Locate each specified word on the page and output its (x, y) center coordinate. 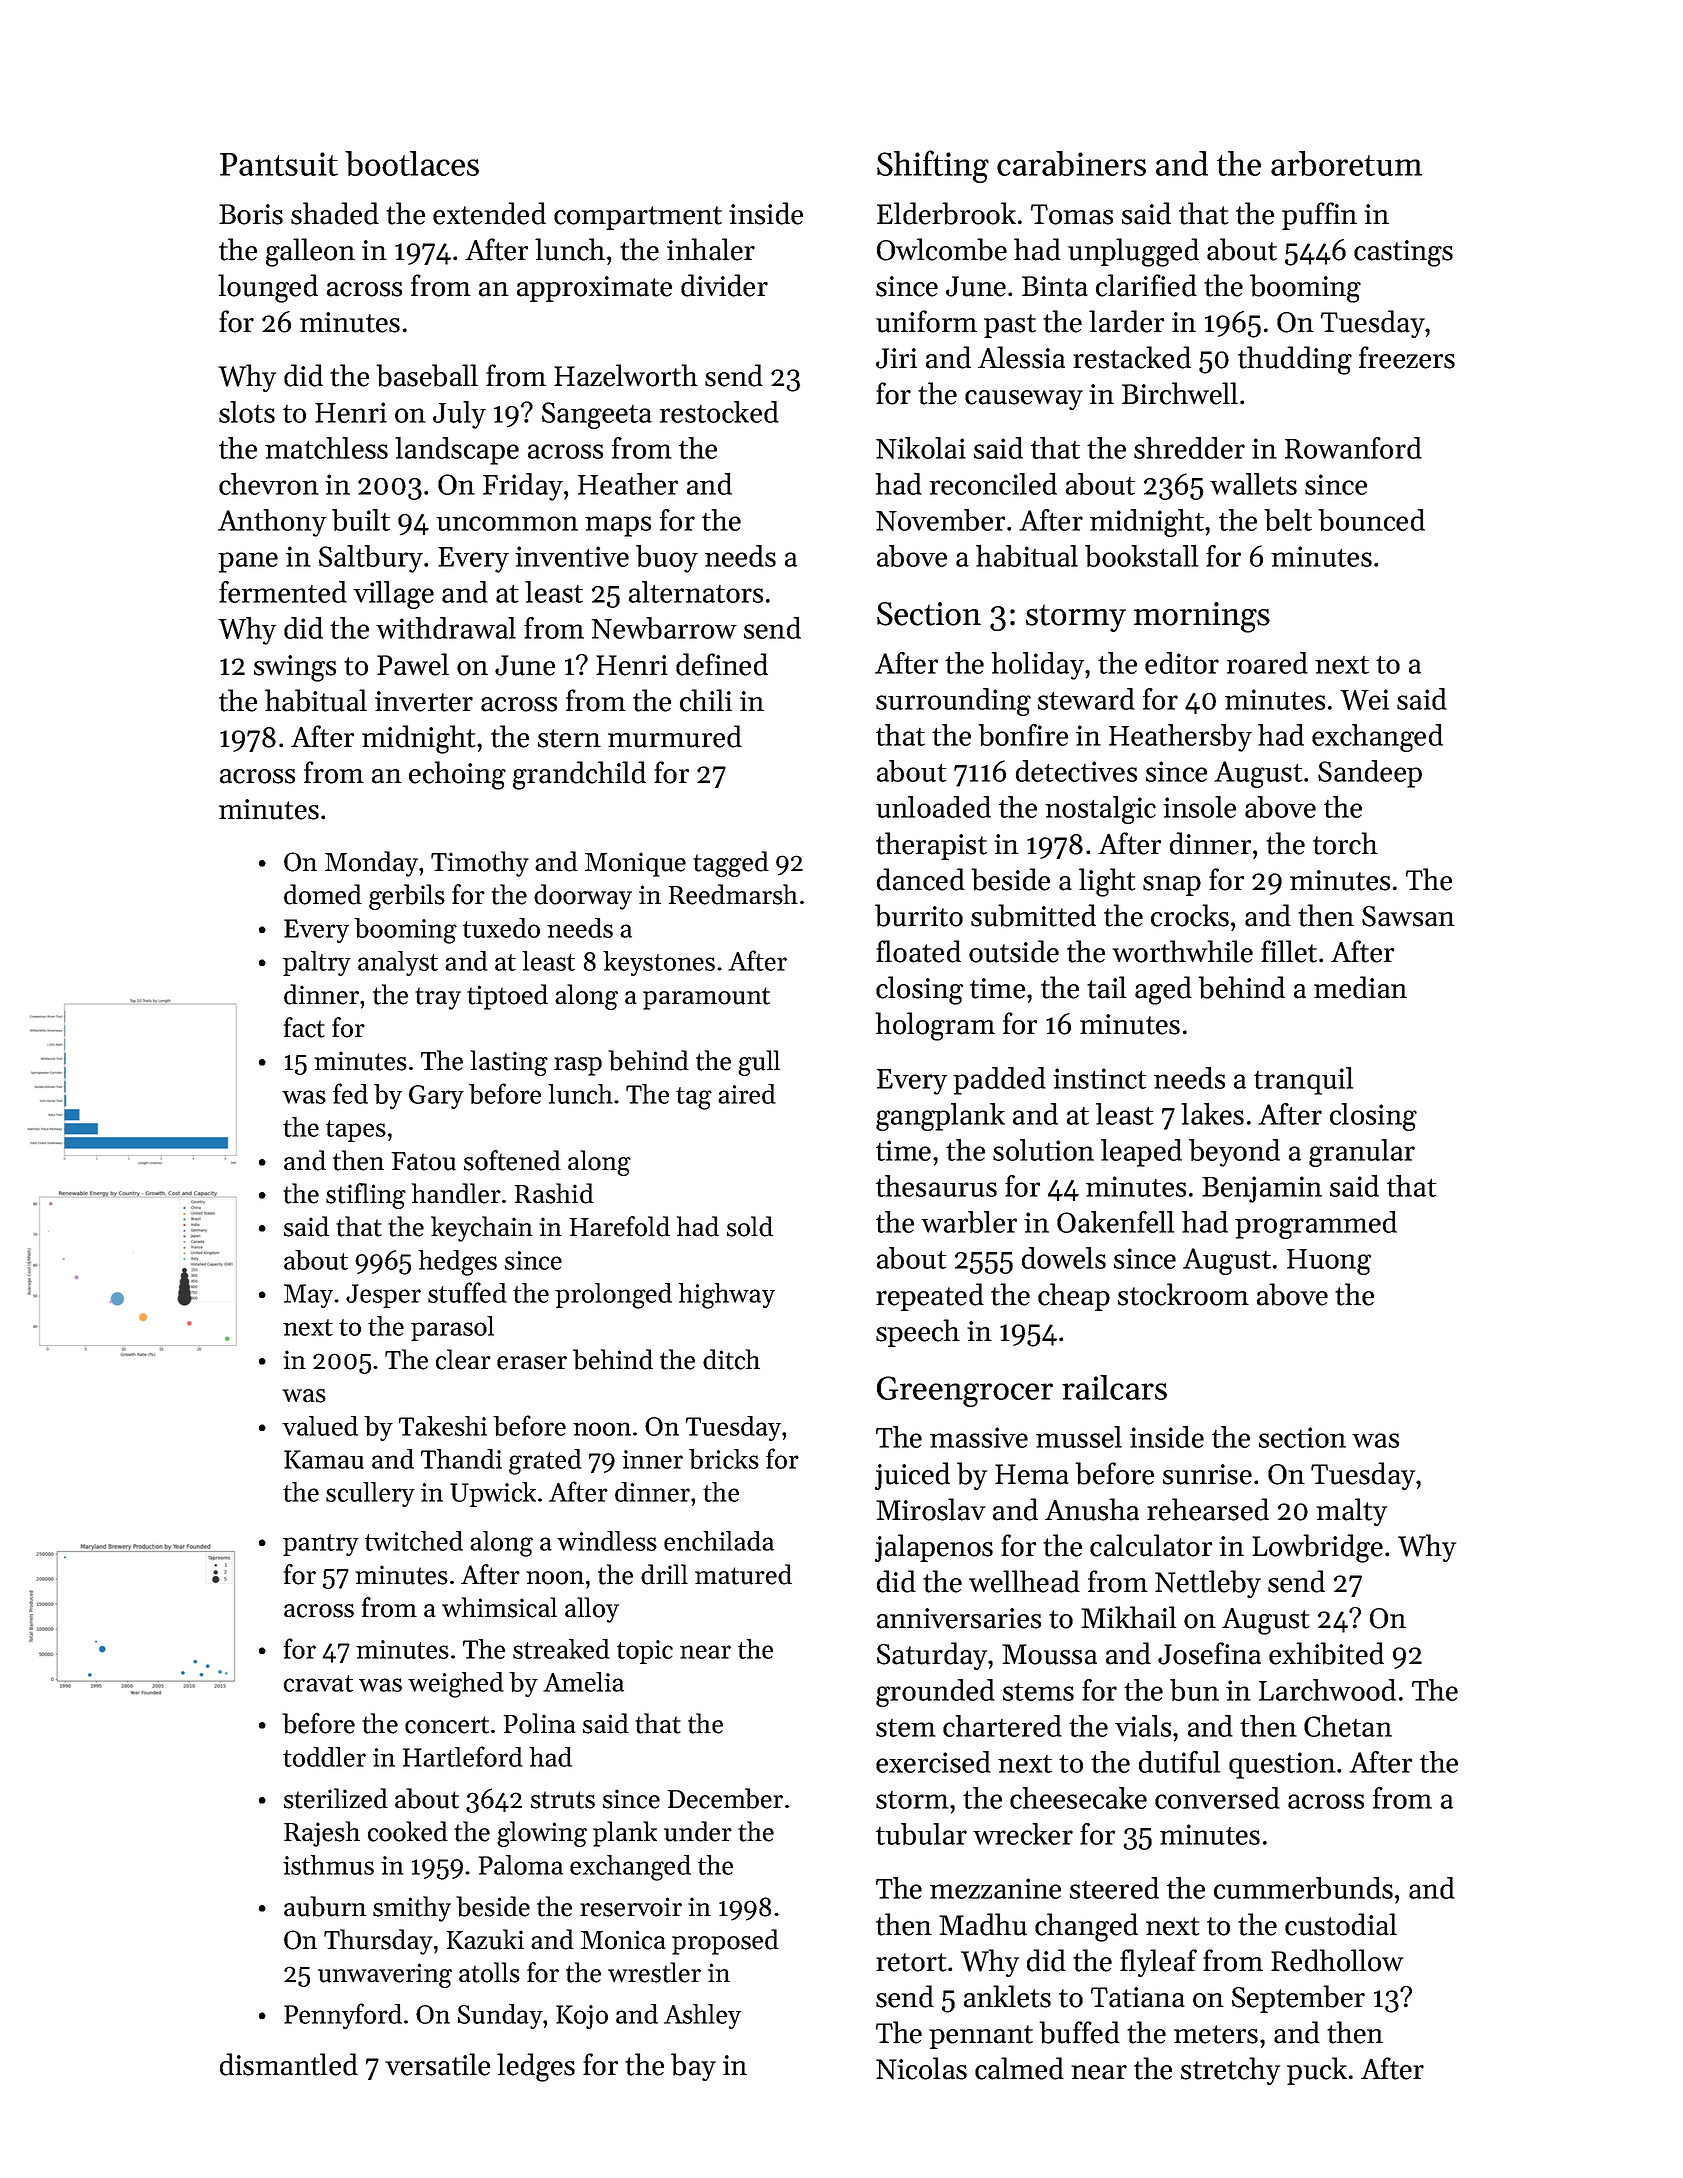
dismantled (289, 2064)
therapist (931, 846)
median (1360, 987)
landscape (457, 451)
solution (1043, 1150)
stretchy (1230, 2071)
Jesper (383, 1296)
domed (323, 894)
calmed (1019, 2068)
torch (1345, 843)
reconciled (993, 484)
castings (1403, 253)
